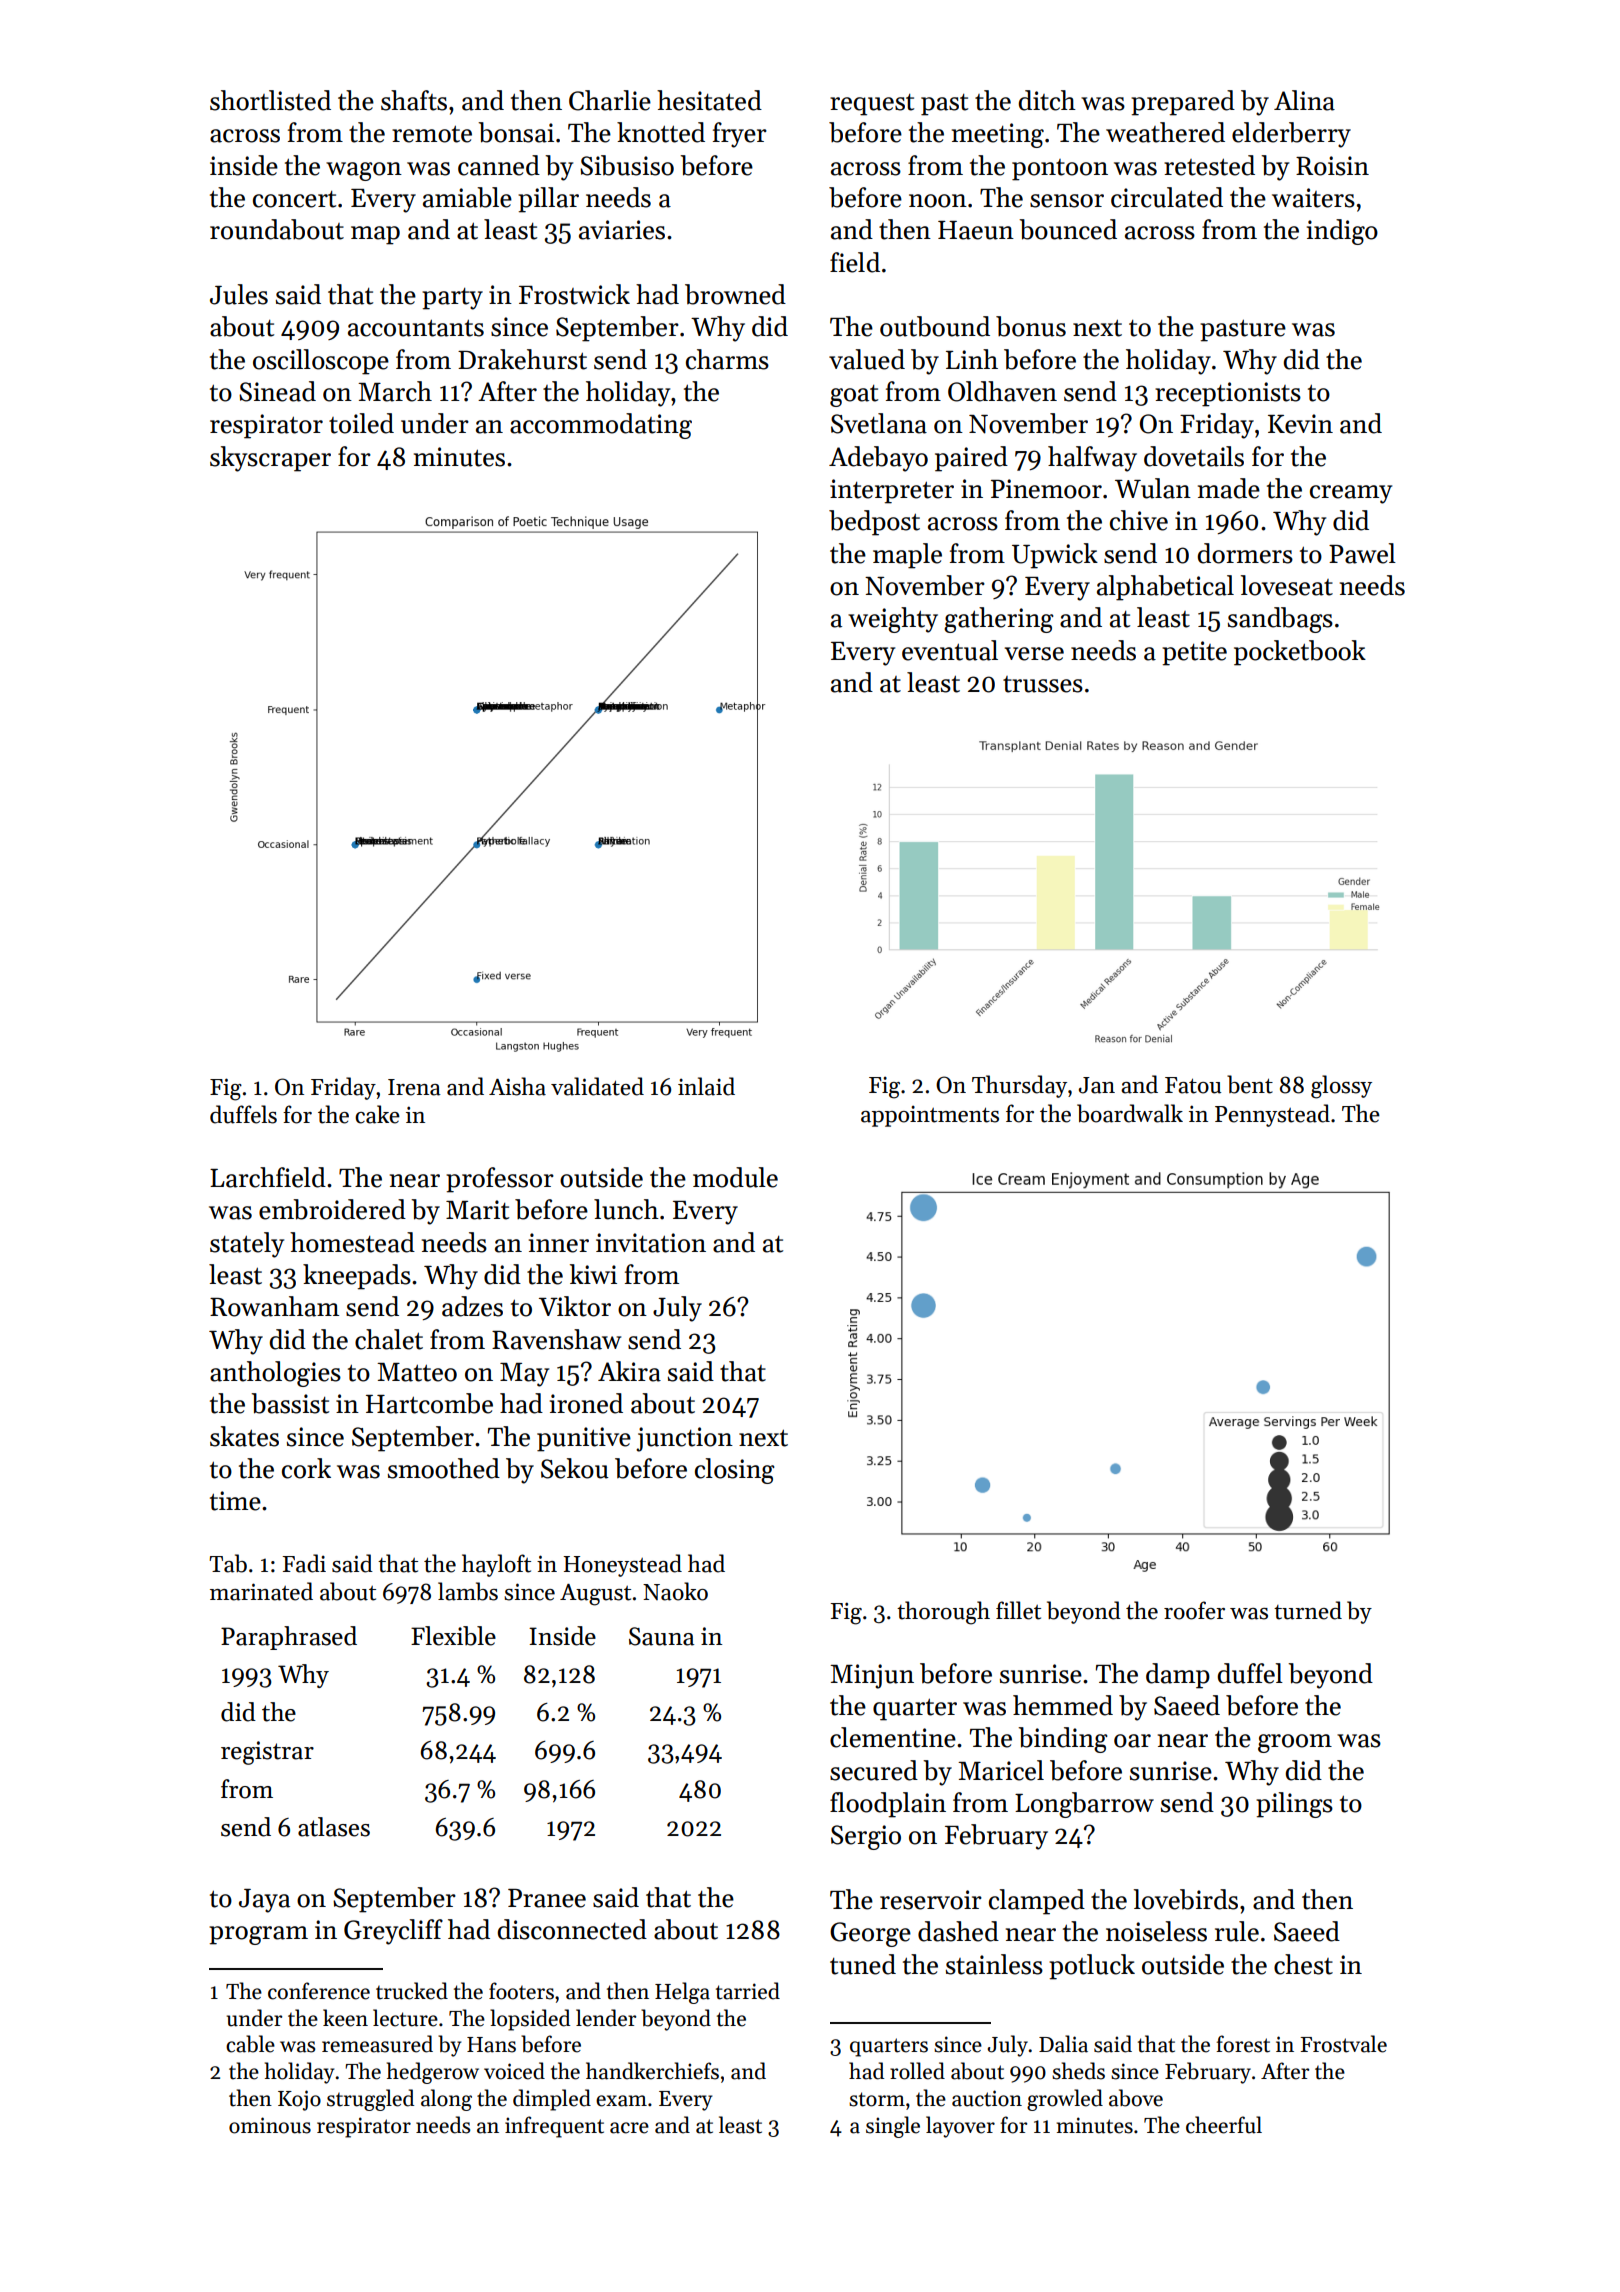 Image resolution: width=1620 pixels, height=2292 pixels. Describe the element at coordinates (1194, 1610) in the document. I see `roofer` at that location.
